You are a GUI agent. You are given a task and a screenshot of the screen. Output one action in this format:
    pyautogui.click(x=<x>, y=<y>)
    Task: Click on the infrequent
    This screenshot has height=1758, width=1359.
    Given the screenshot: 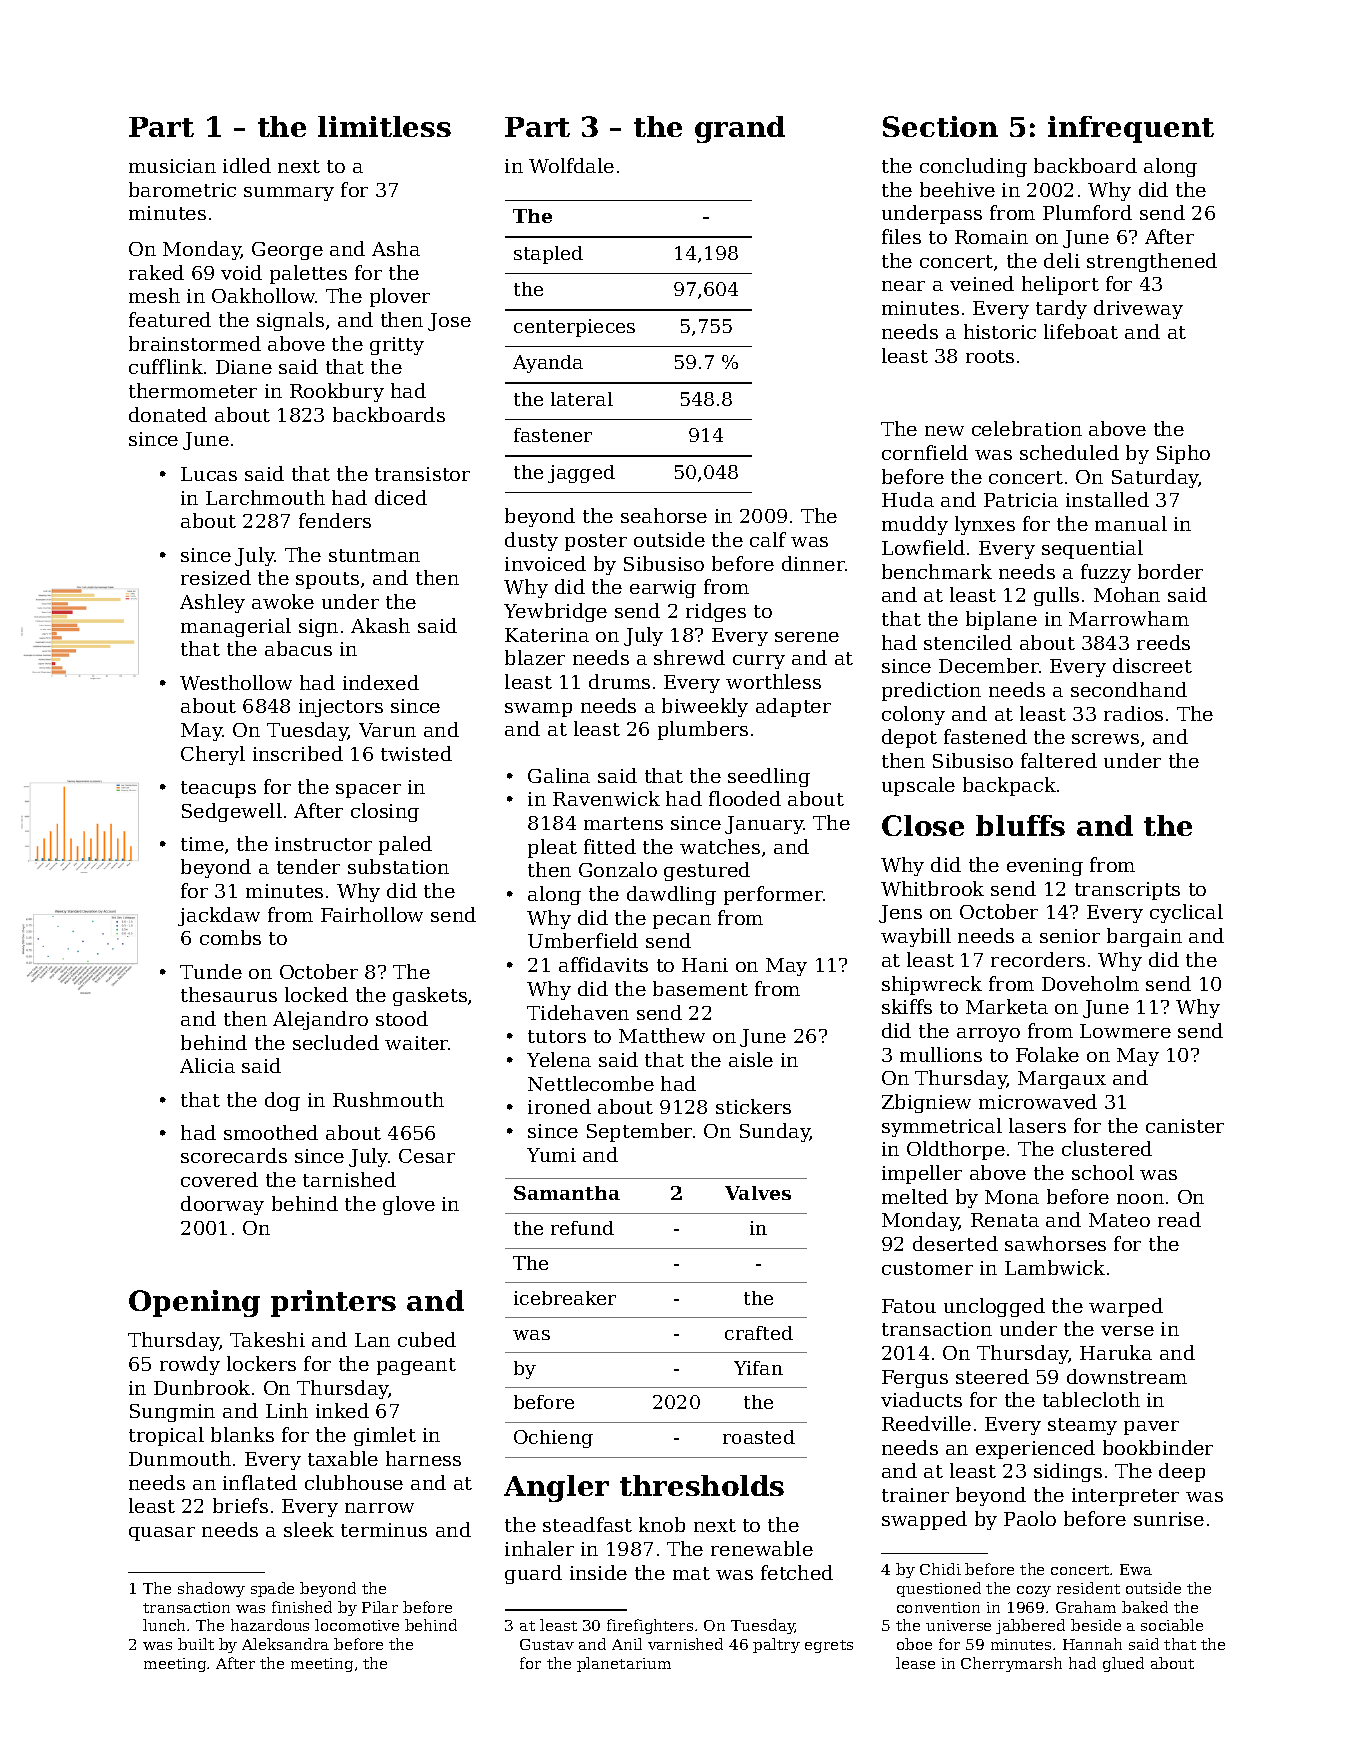 What is the action you would take?
    pyautogui.click(x=1131, y=129)
